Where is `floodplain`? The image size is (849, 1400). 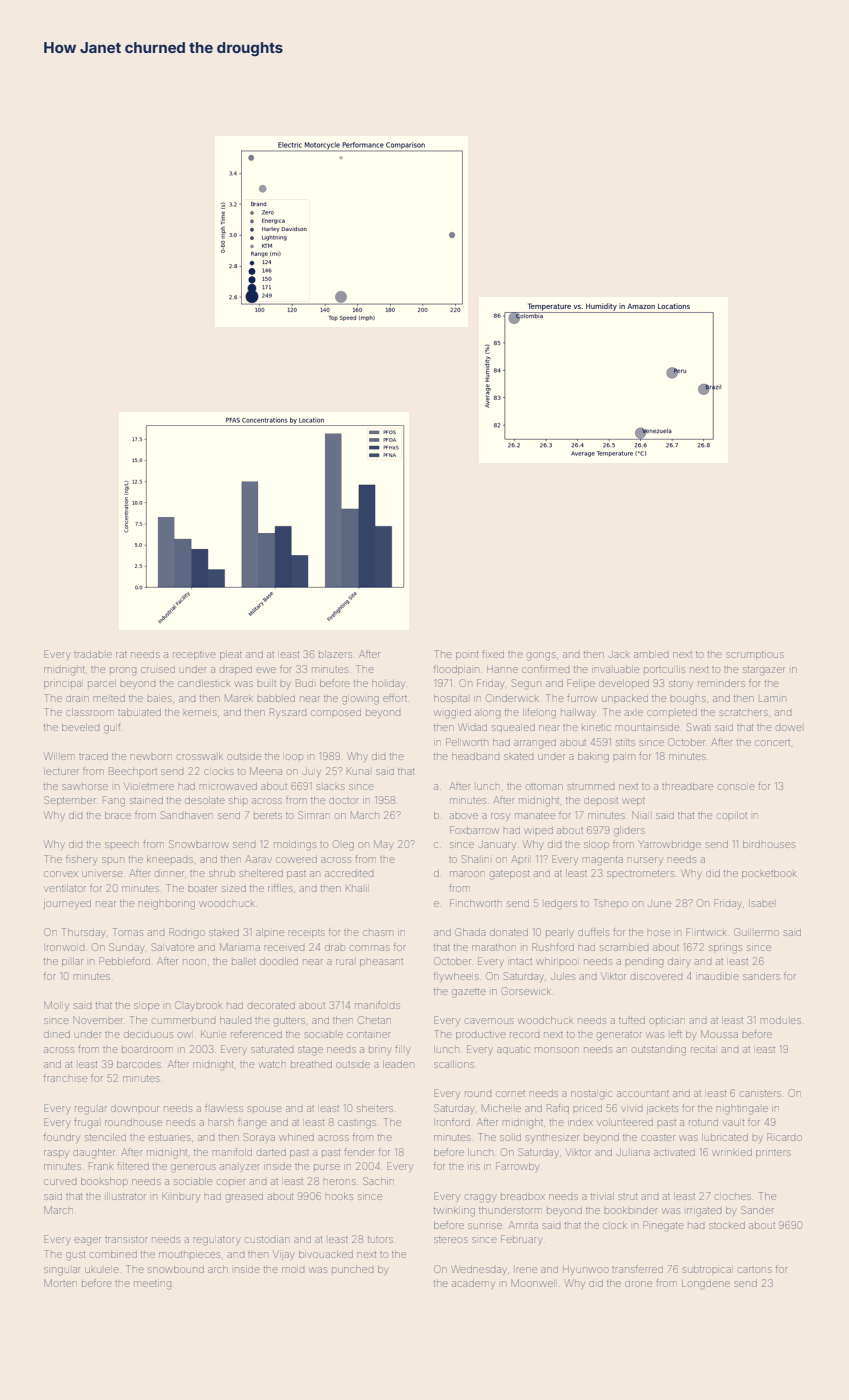 floodplain is located at coordinates (456, 670).
